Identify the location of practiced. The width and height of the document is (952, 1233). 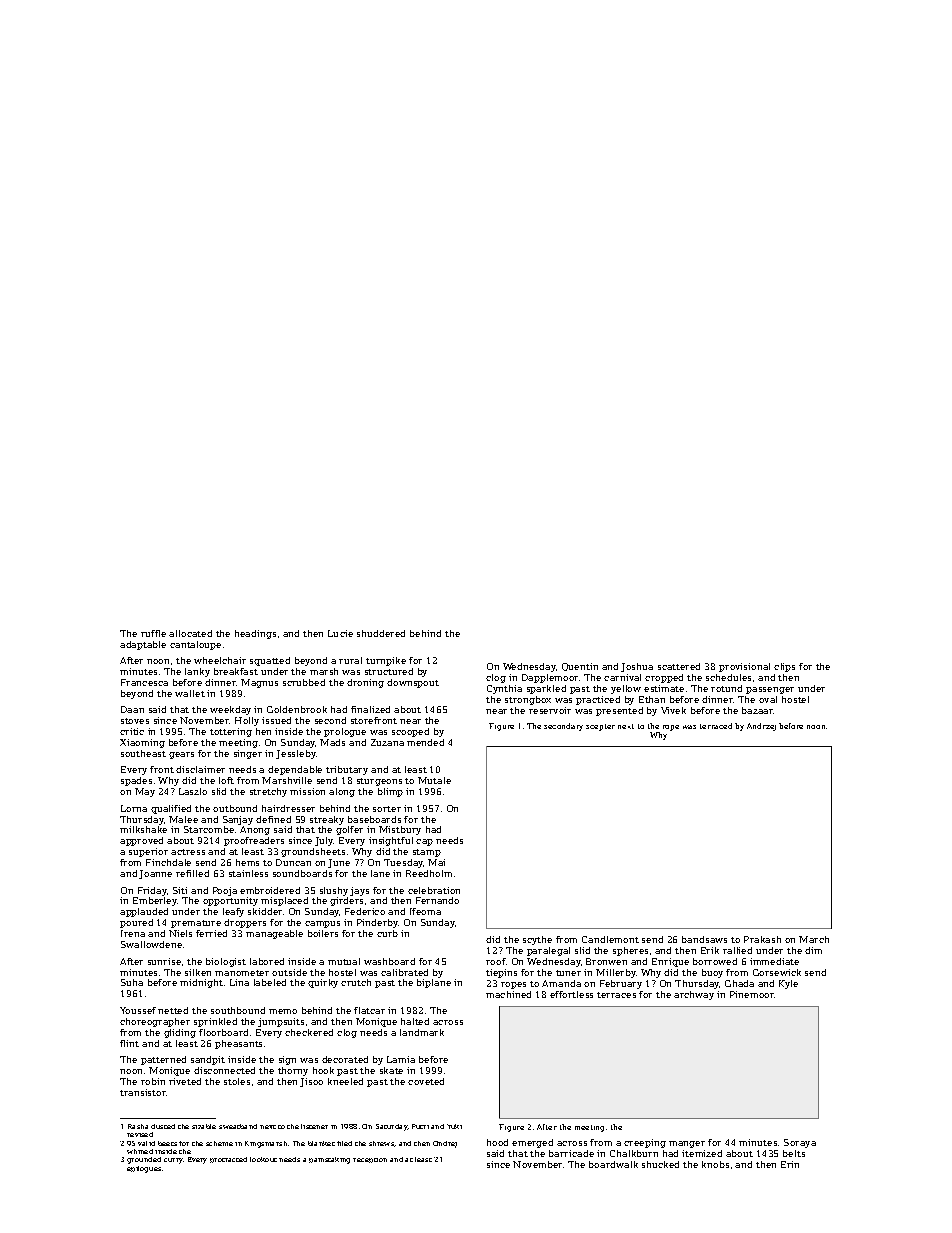
(598, 700).
